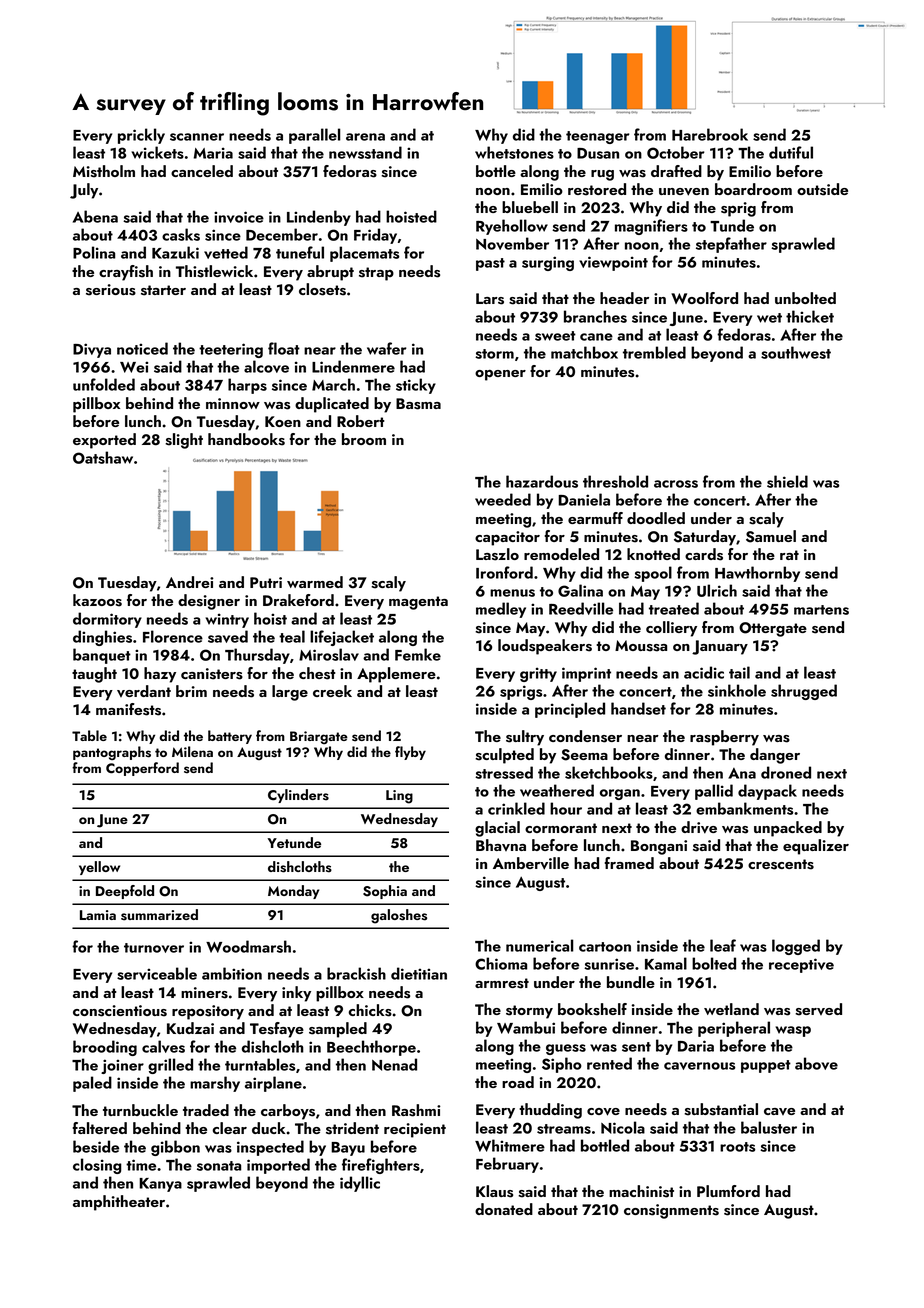 This screenshot has height=1308, width=924. Describe the element at coordinates (97, 600) in the screenshot. I see `kazoos` at that location.
